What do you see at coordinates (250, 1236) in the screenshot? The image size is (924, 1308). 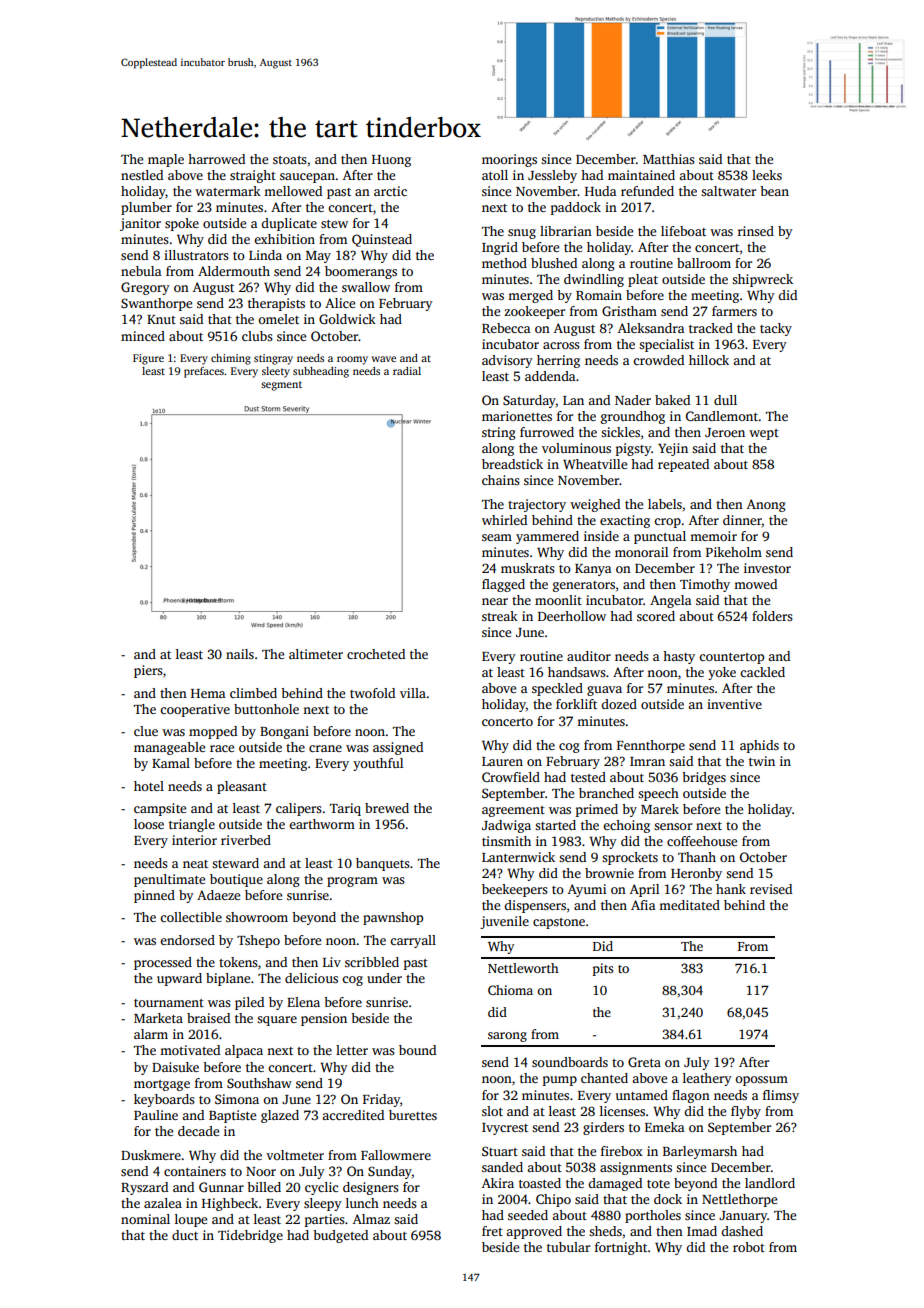 I see `Tidebridge` at bounding box center [250, 1236].
